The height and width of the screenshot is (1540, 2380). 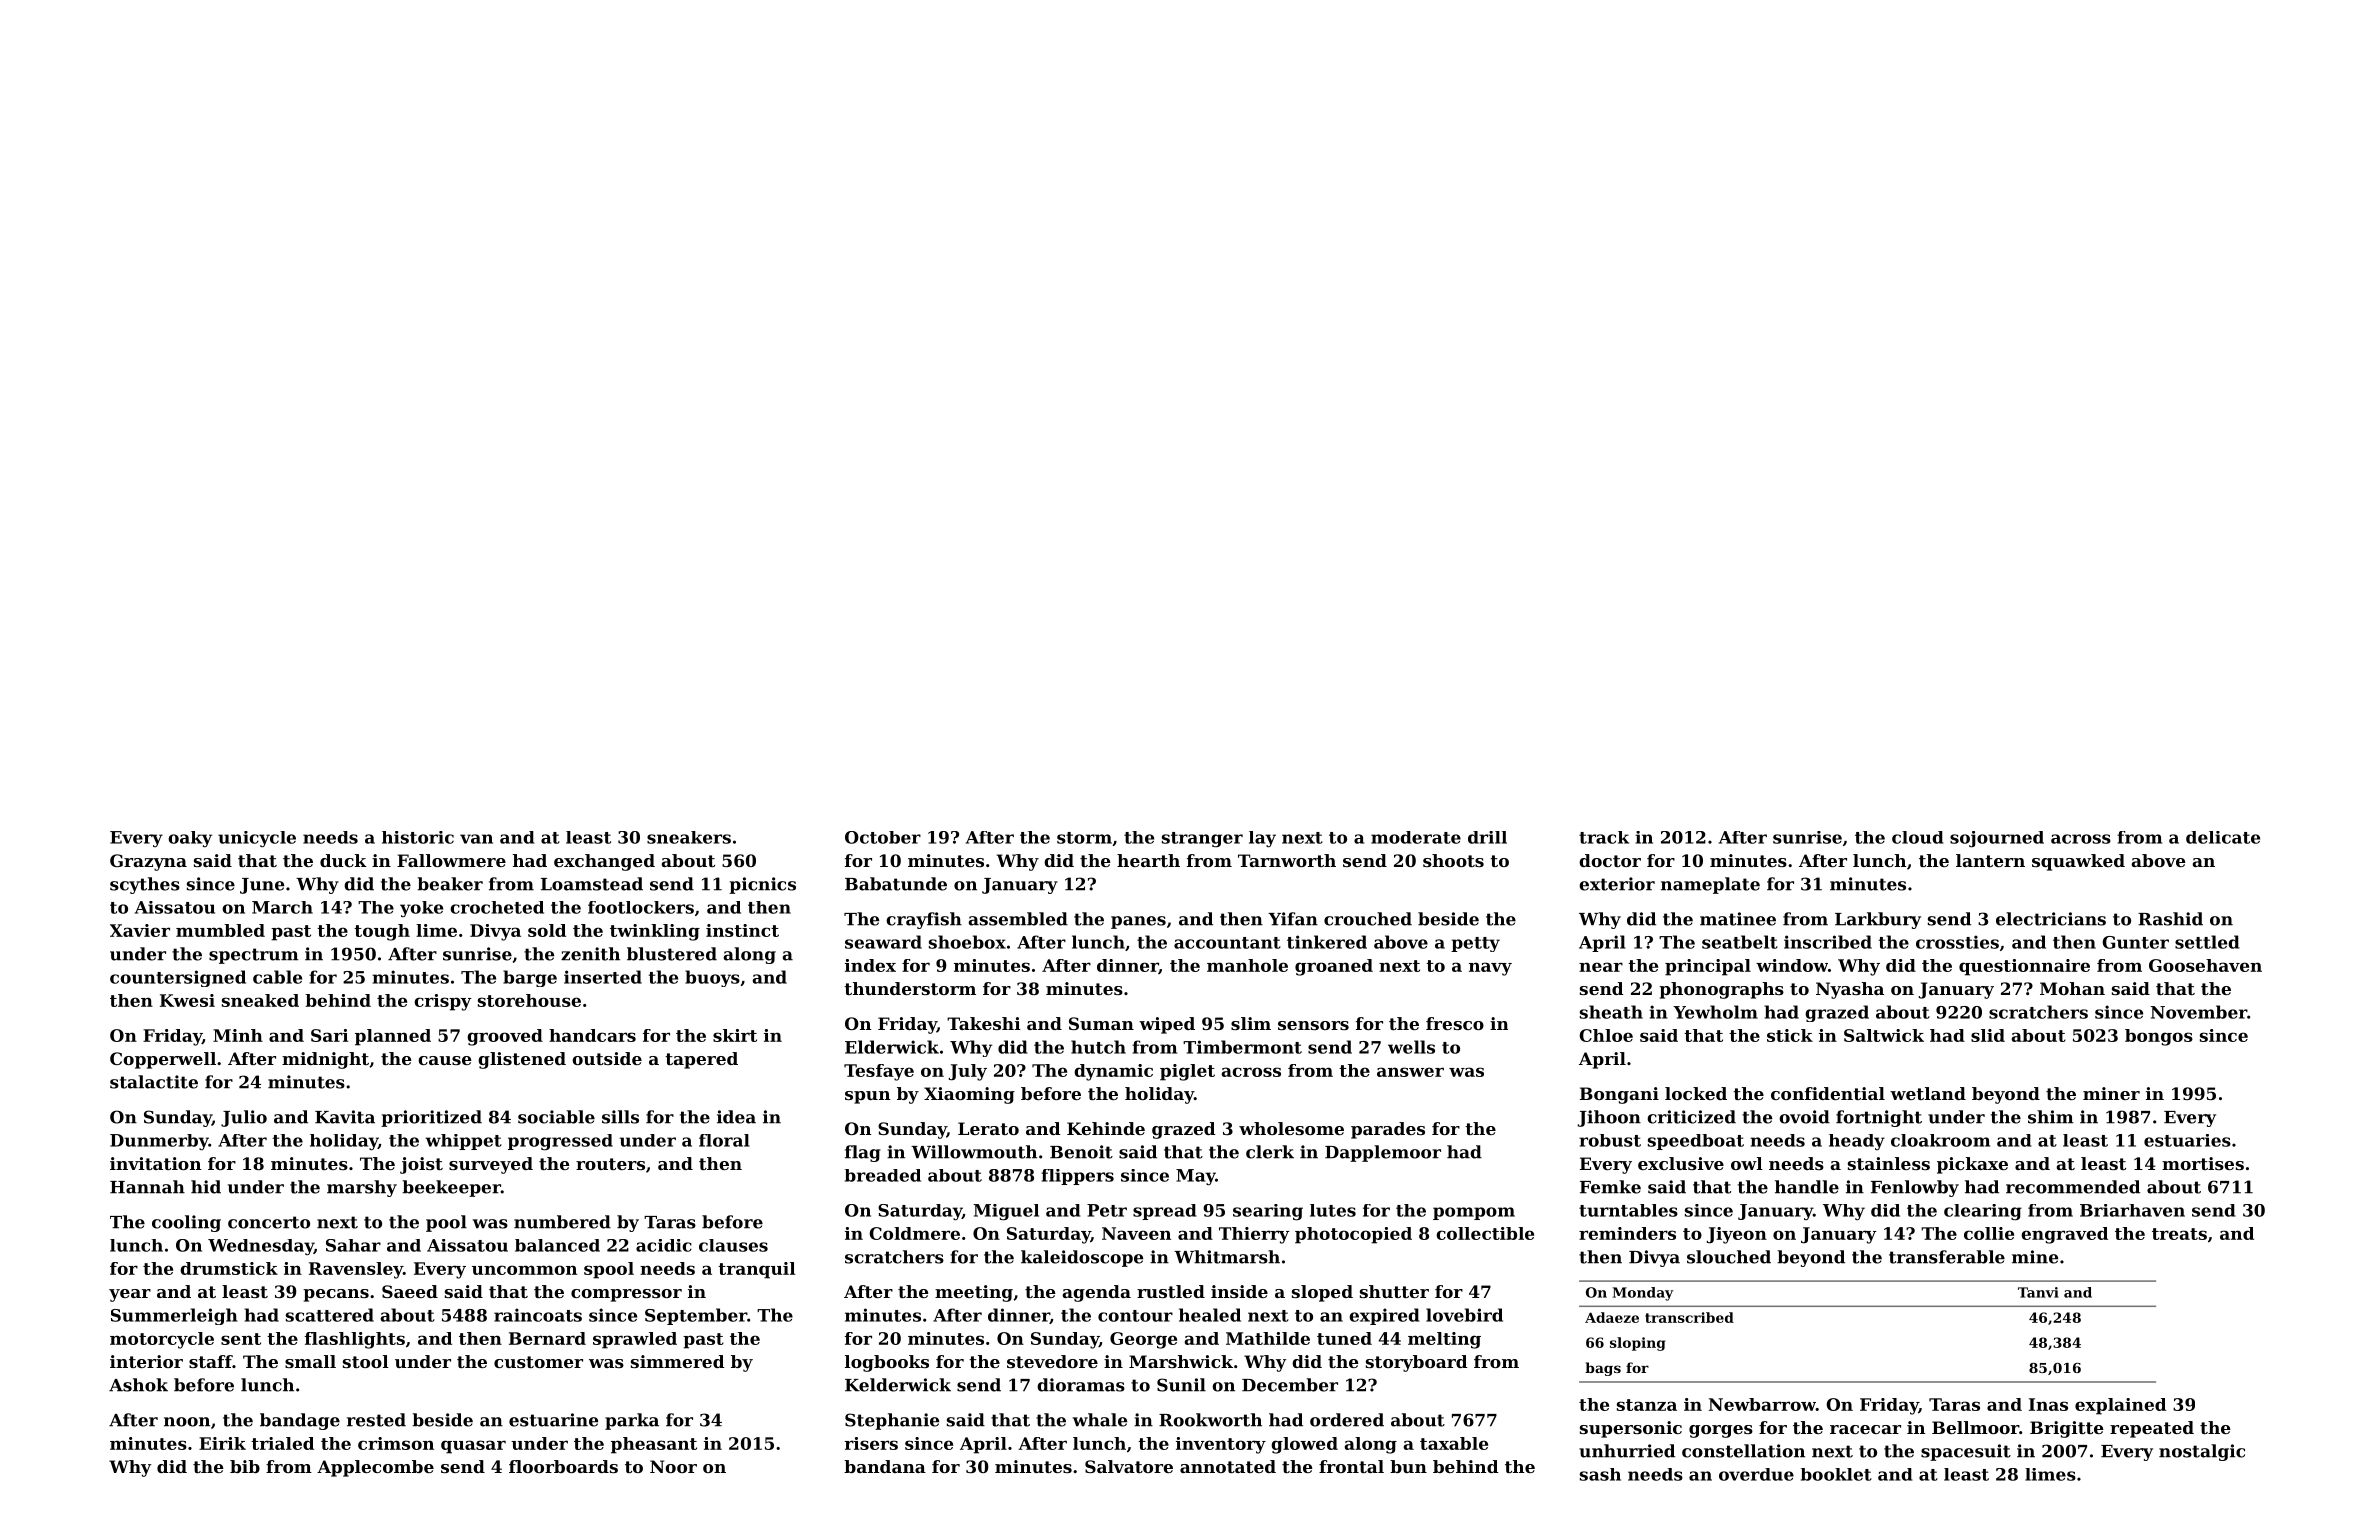 What do you see at coordinates (896, 884) in the screenshot?
I see `Babatunde` at bounding box center [896, 884].
